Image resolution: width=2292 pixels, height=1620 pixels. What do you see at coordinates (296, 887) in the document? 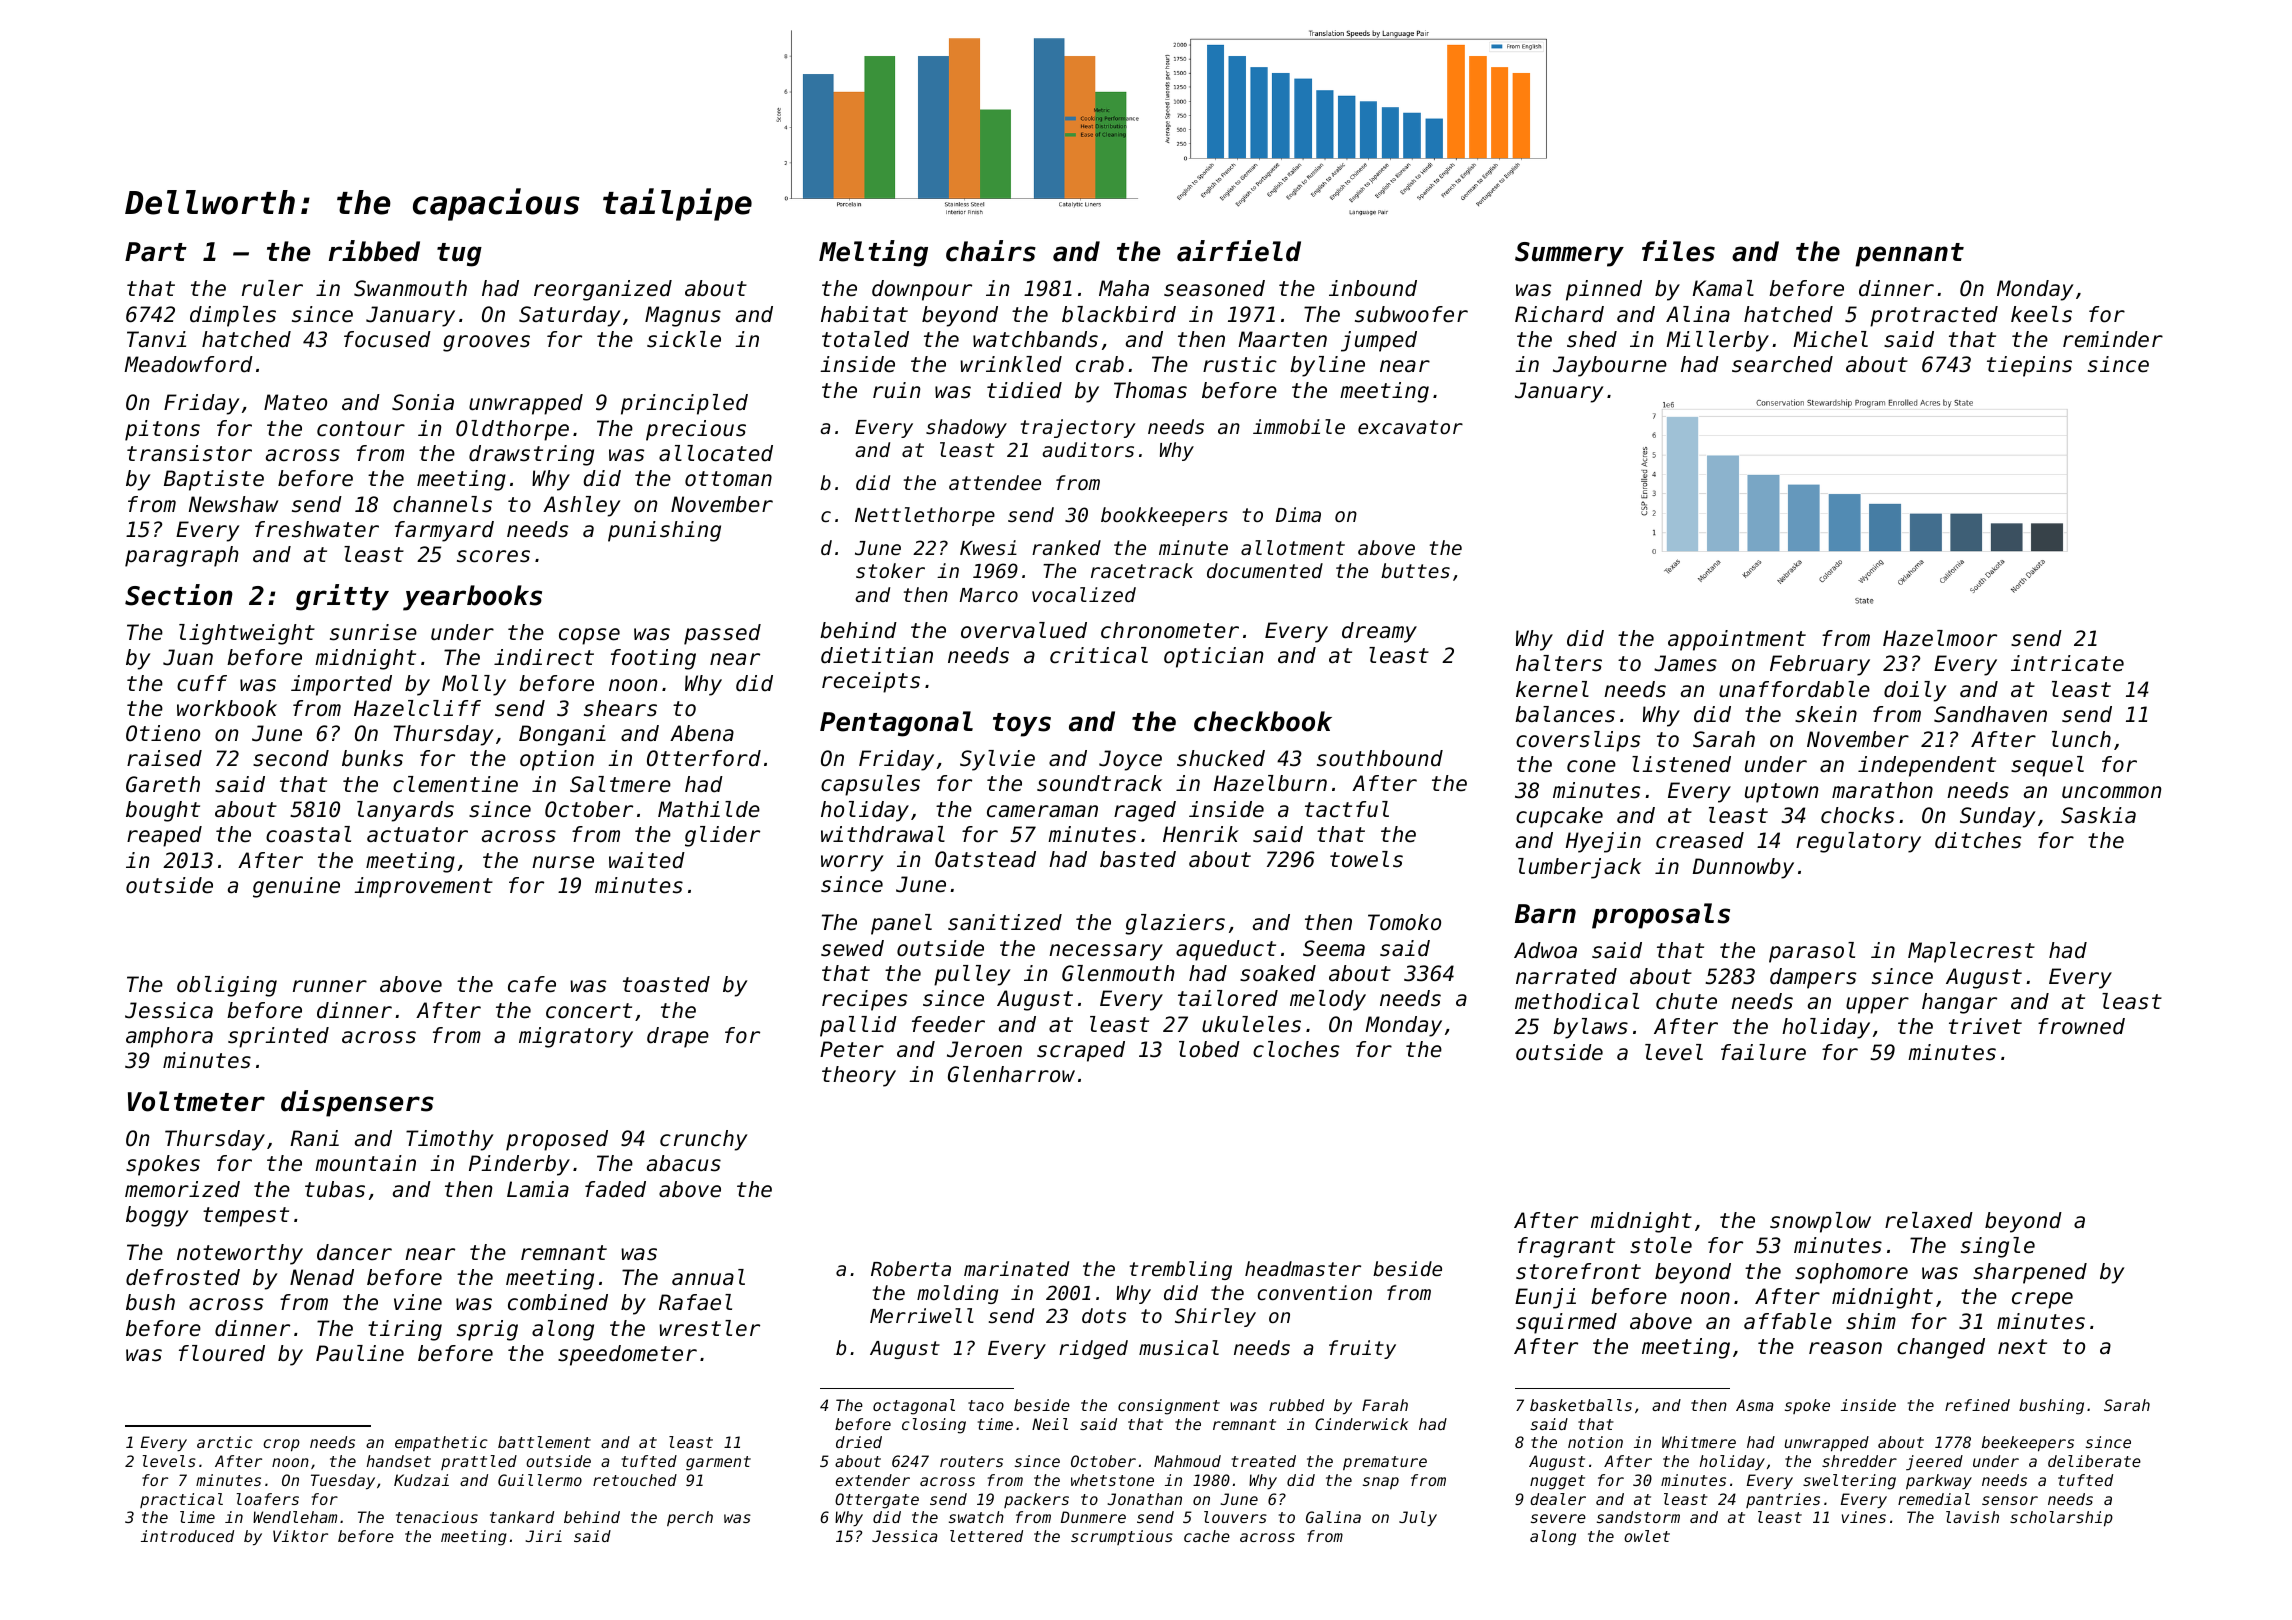
I see `genuine` at bounding box center [296, 887].
